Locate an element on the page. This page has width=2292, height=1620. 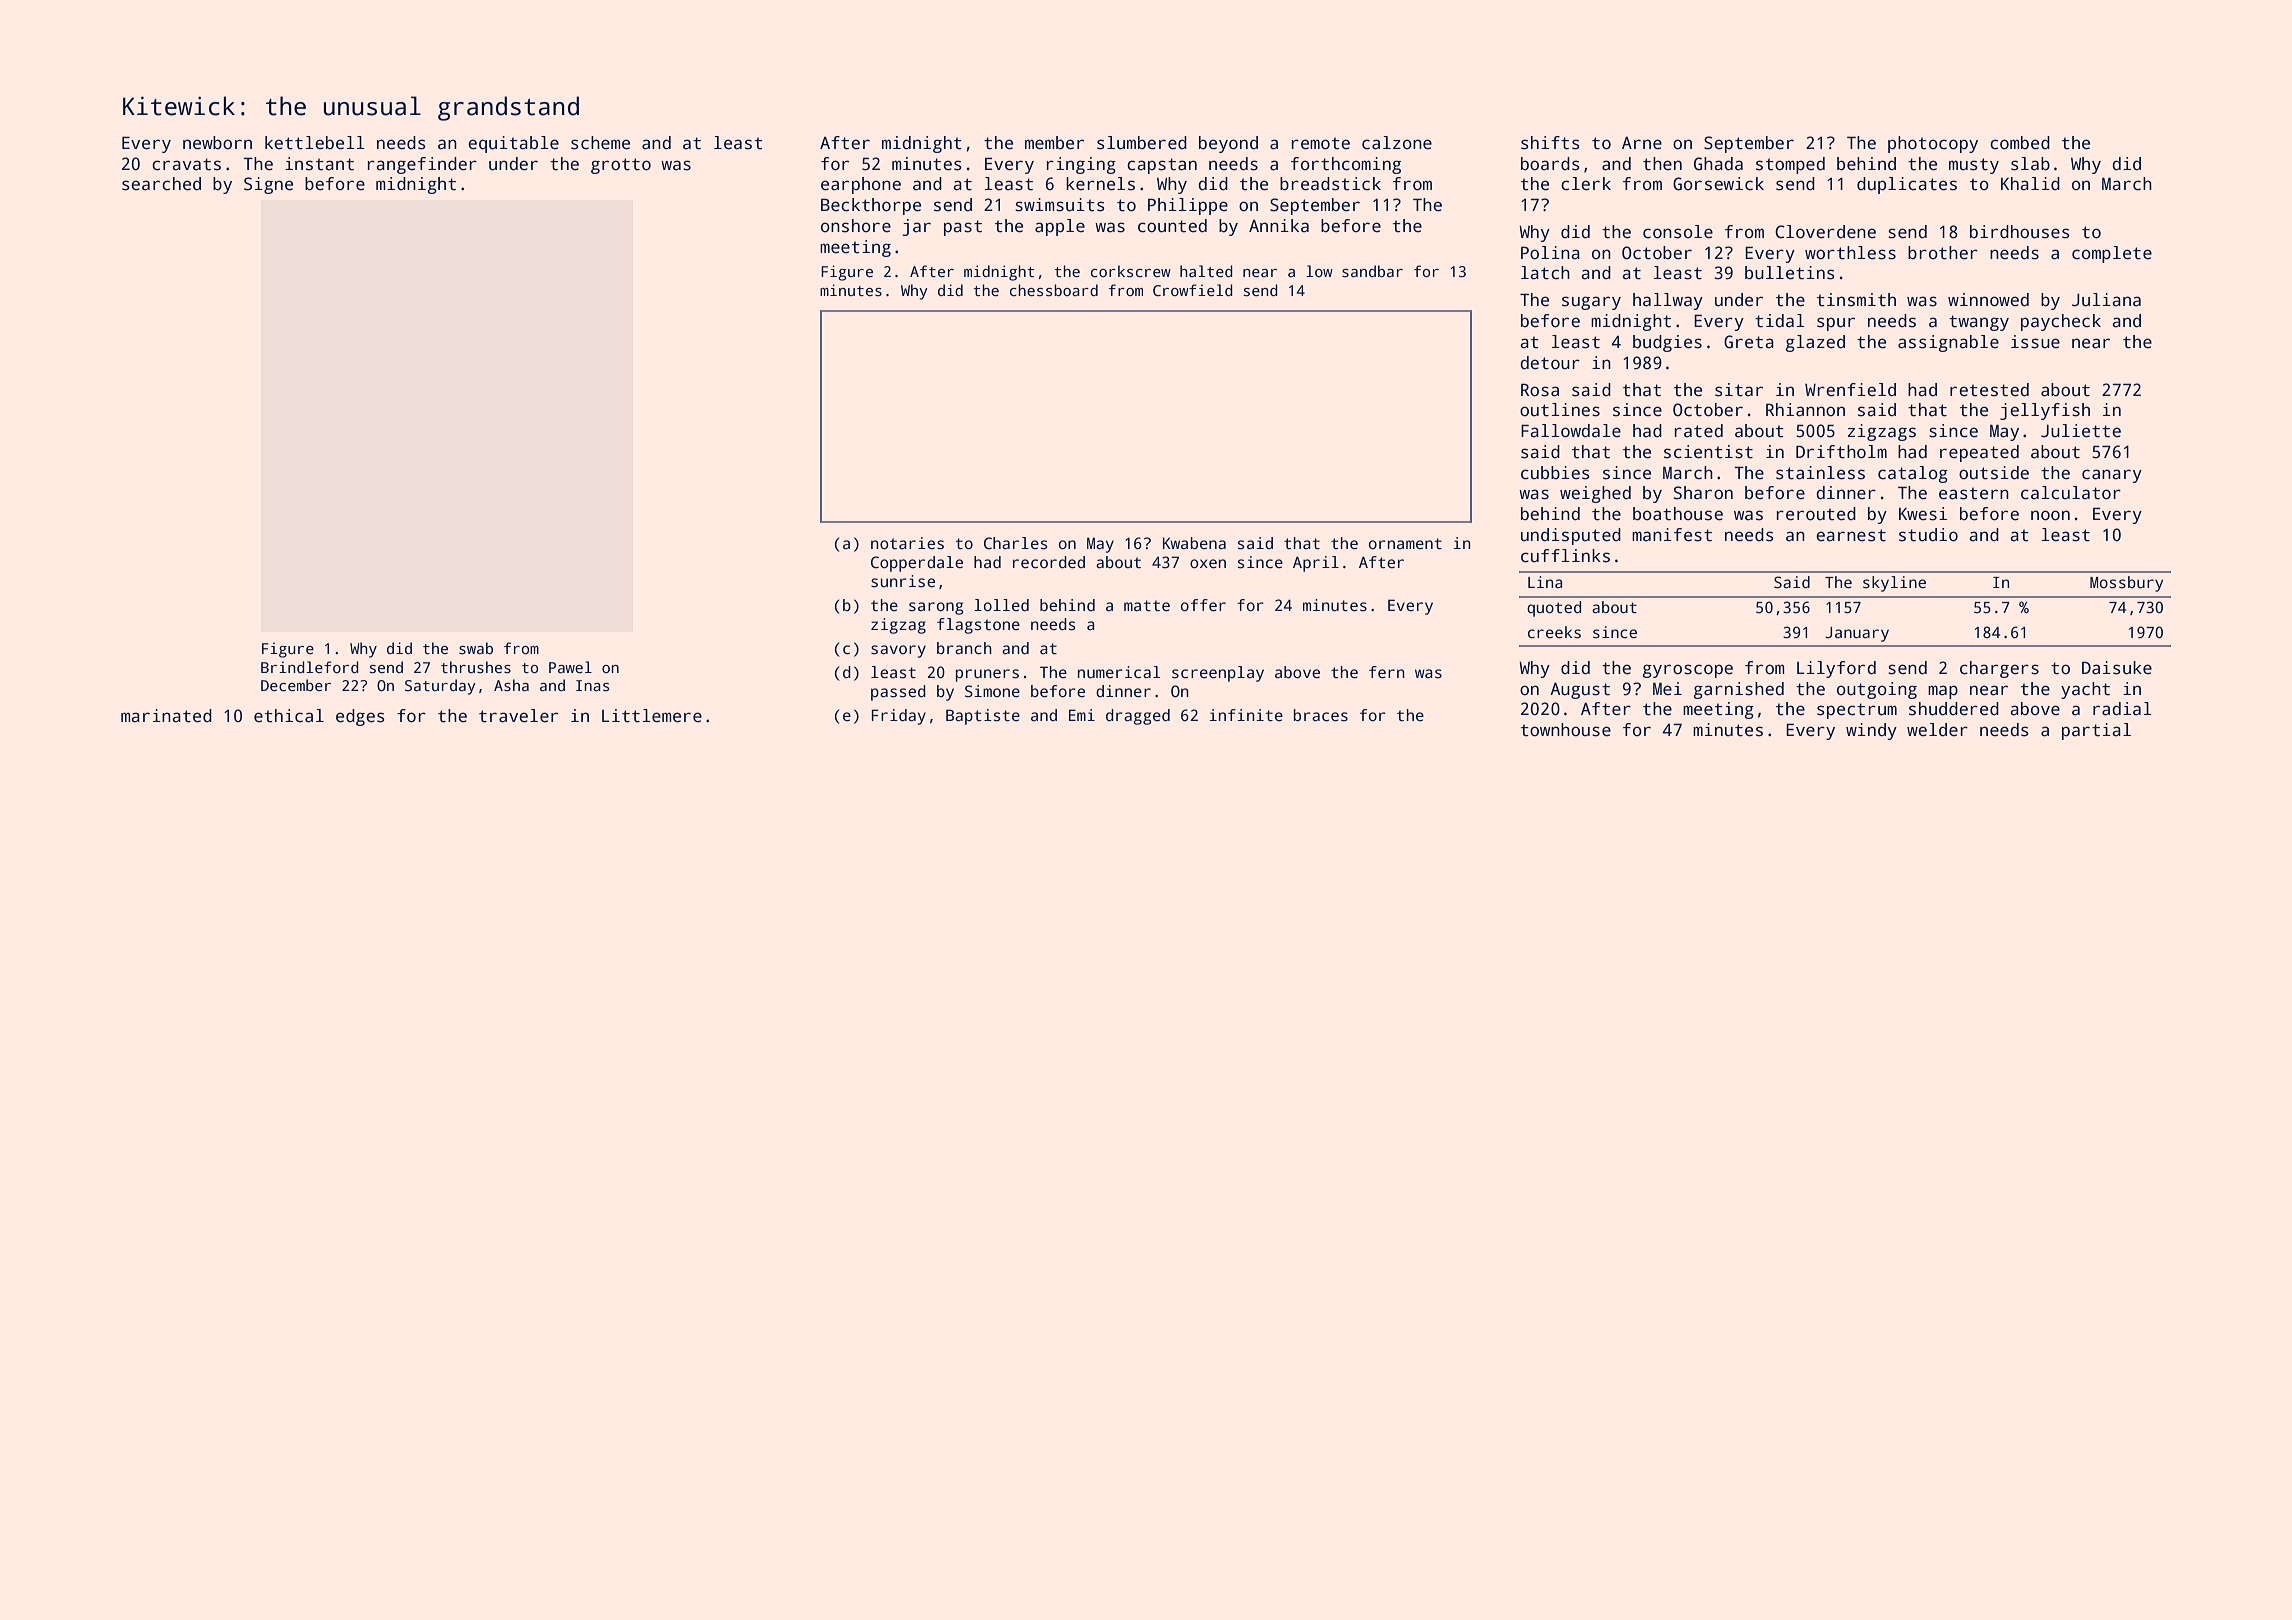
jar is located at coordinates (917, 227).
